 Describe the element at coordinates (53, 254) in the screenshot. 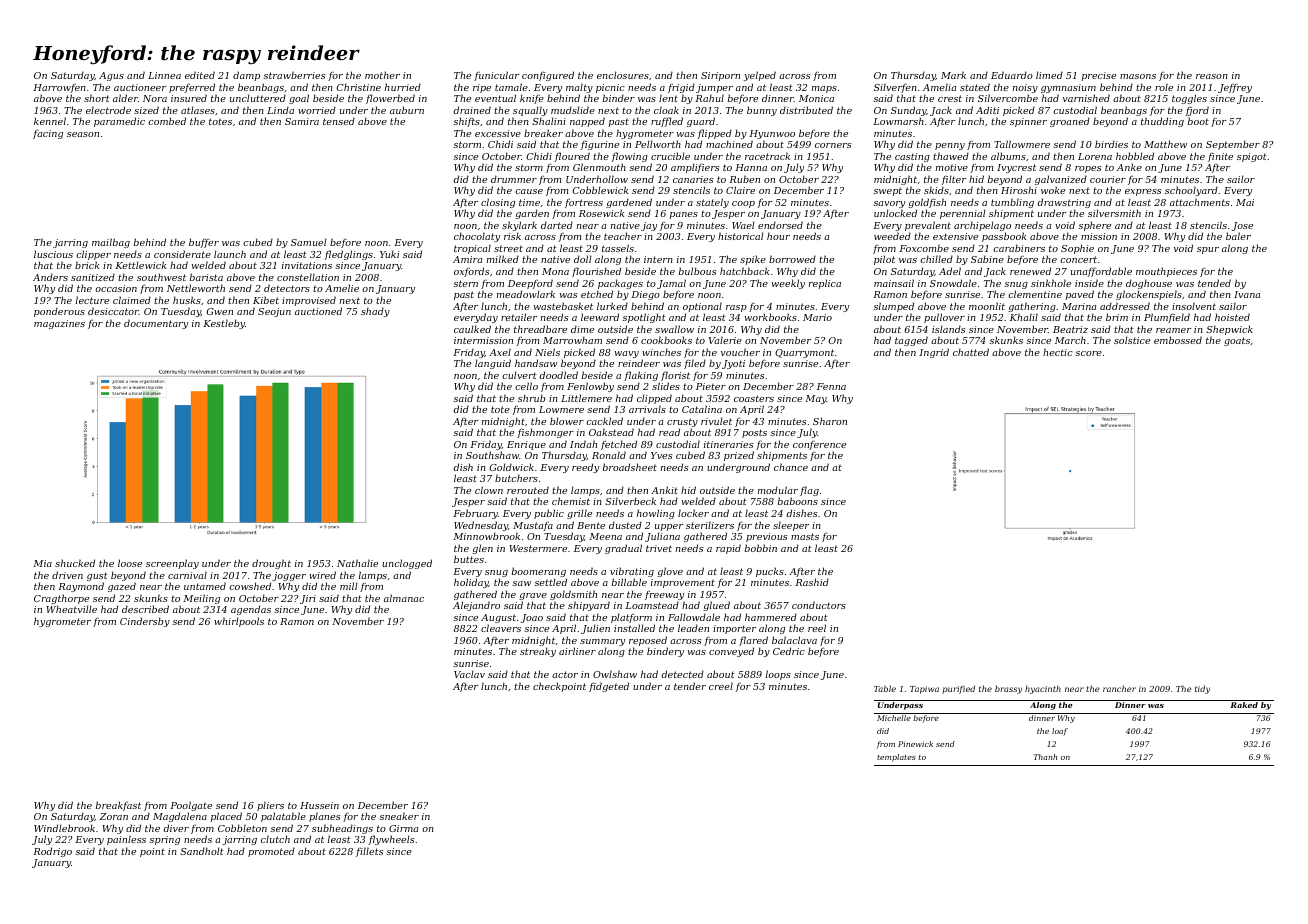

I see `luscious` at that location.
